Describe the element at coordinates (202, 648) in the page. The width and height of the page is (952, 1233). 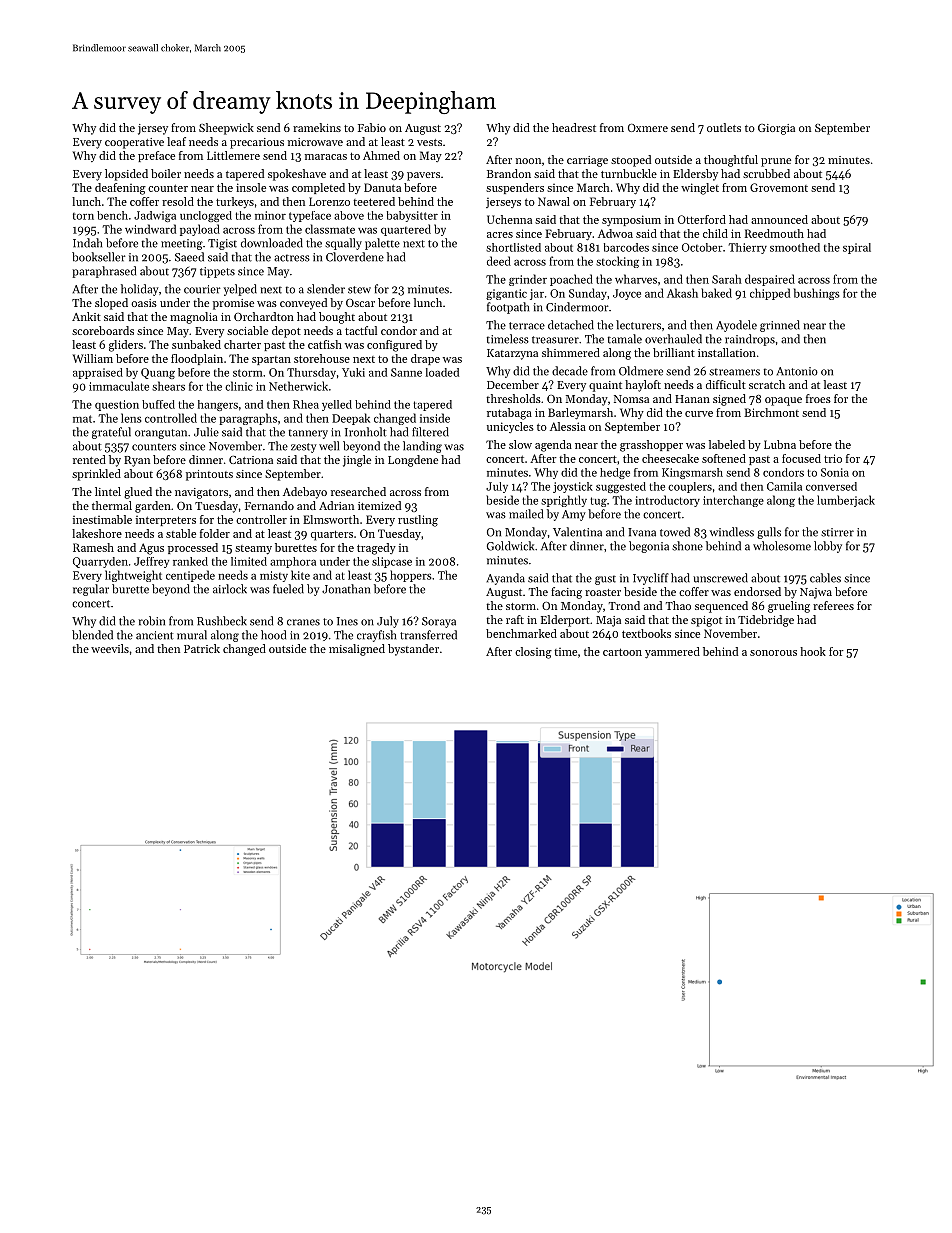
I see `Patrick` at that location.
